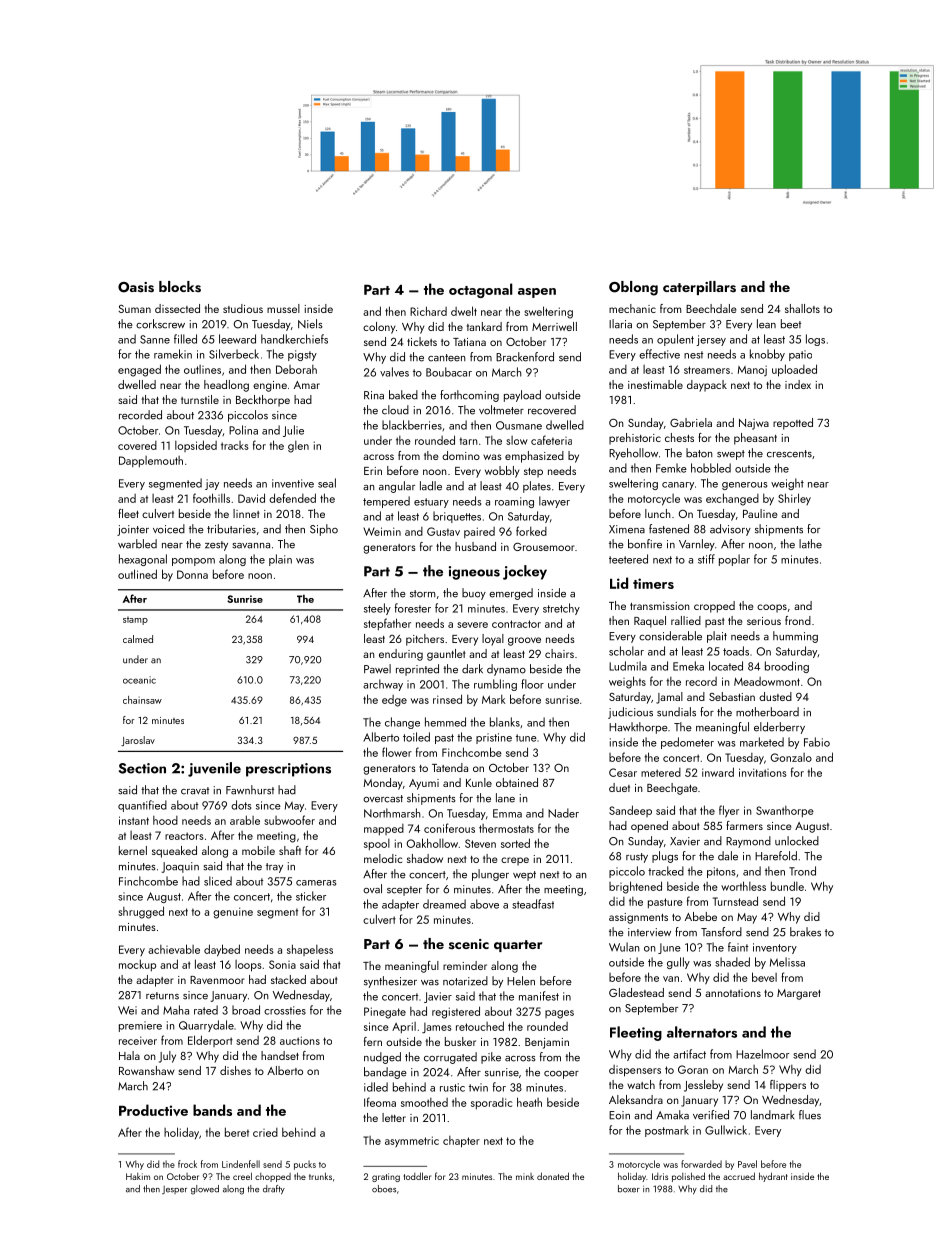 The width and height of the page is (952, 1233). Describe the element at coordinates (514, 502) in the page. I see `roaming` at that location.
